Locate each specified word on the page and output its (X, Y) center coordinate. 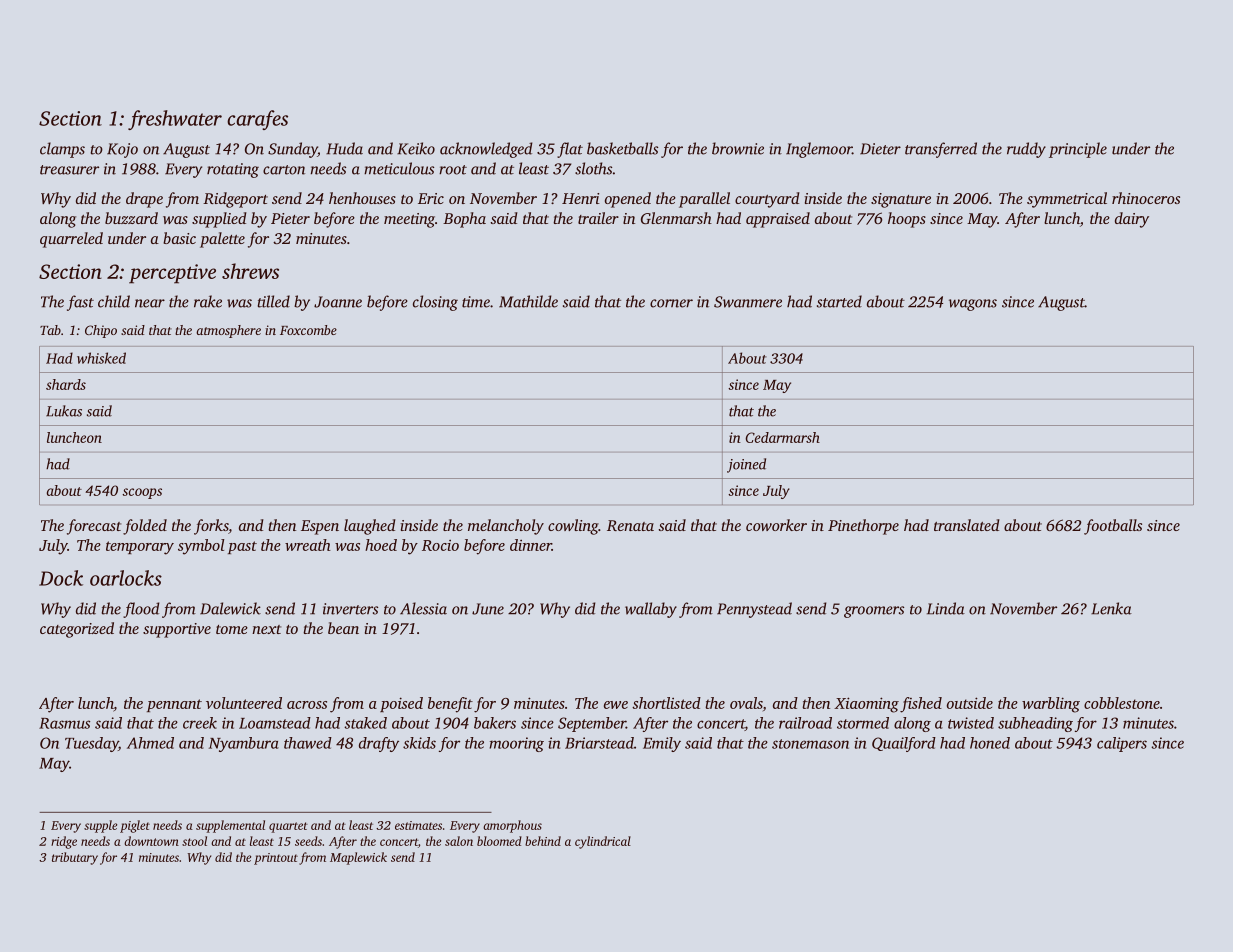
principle (1078, 150)
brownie (738, 148)
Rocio (440, 545)
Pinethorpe (863, 527)
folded (145, 527)
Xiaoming (866, 705)
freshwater (175, 120)
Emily (662, 744)
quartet (288, 827)
